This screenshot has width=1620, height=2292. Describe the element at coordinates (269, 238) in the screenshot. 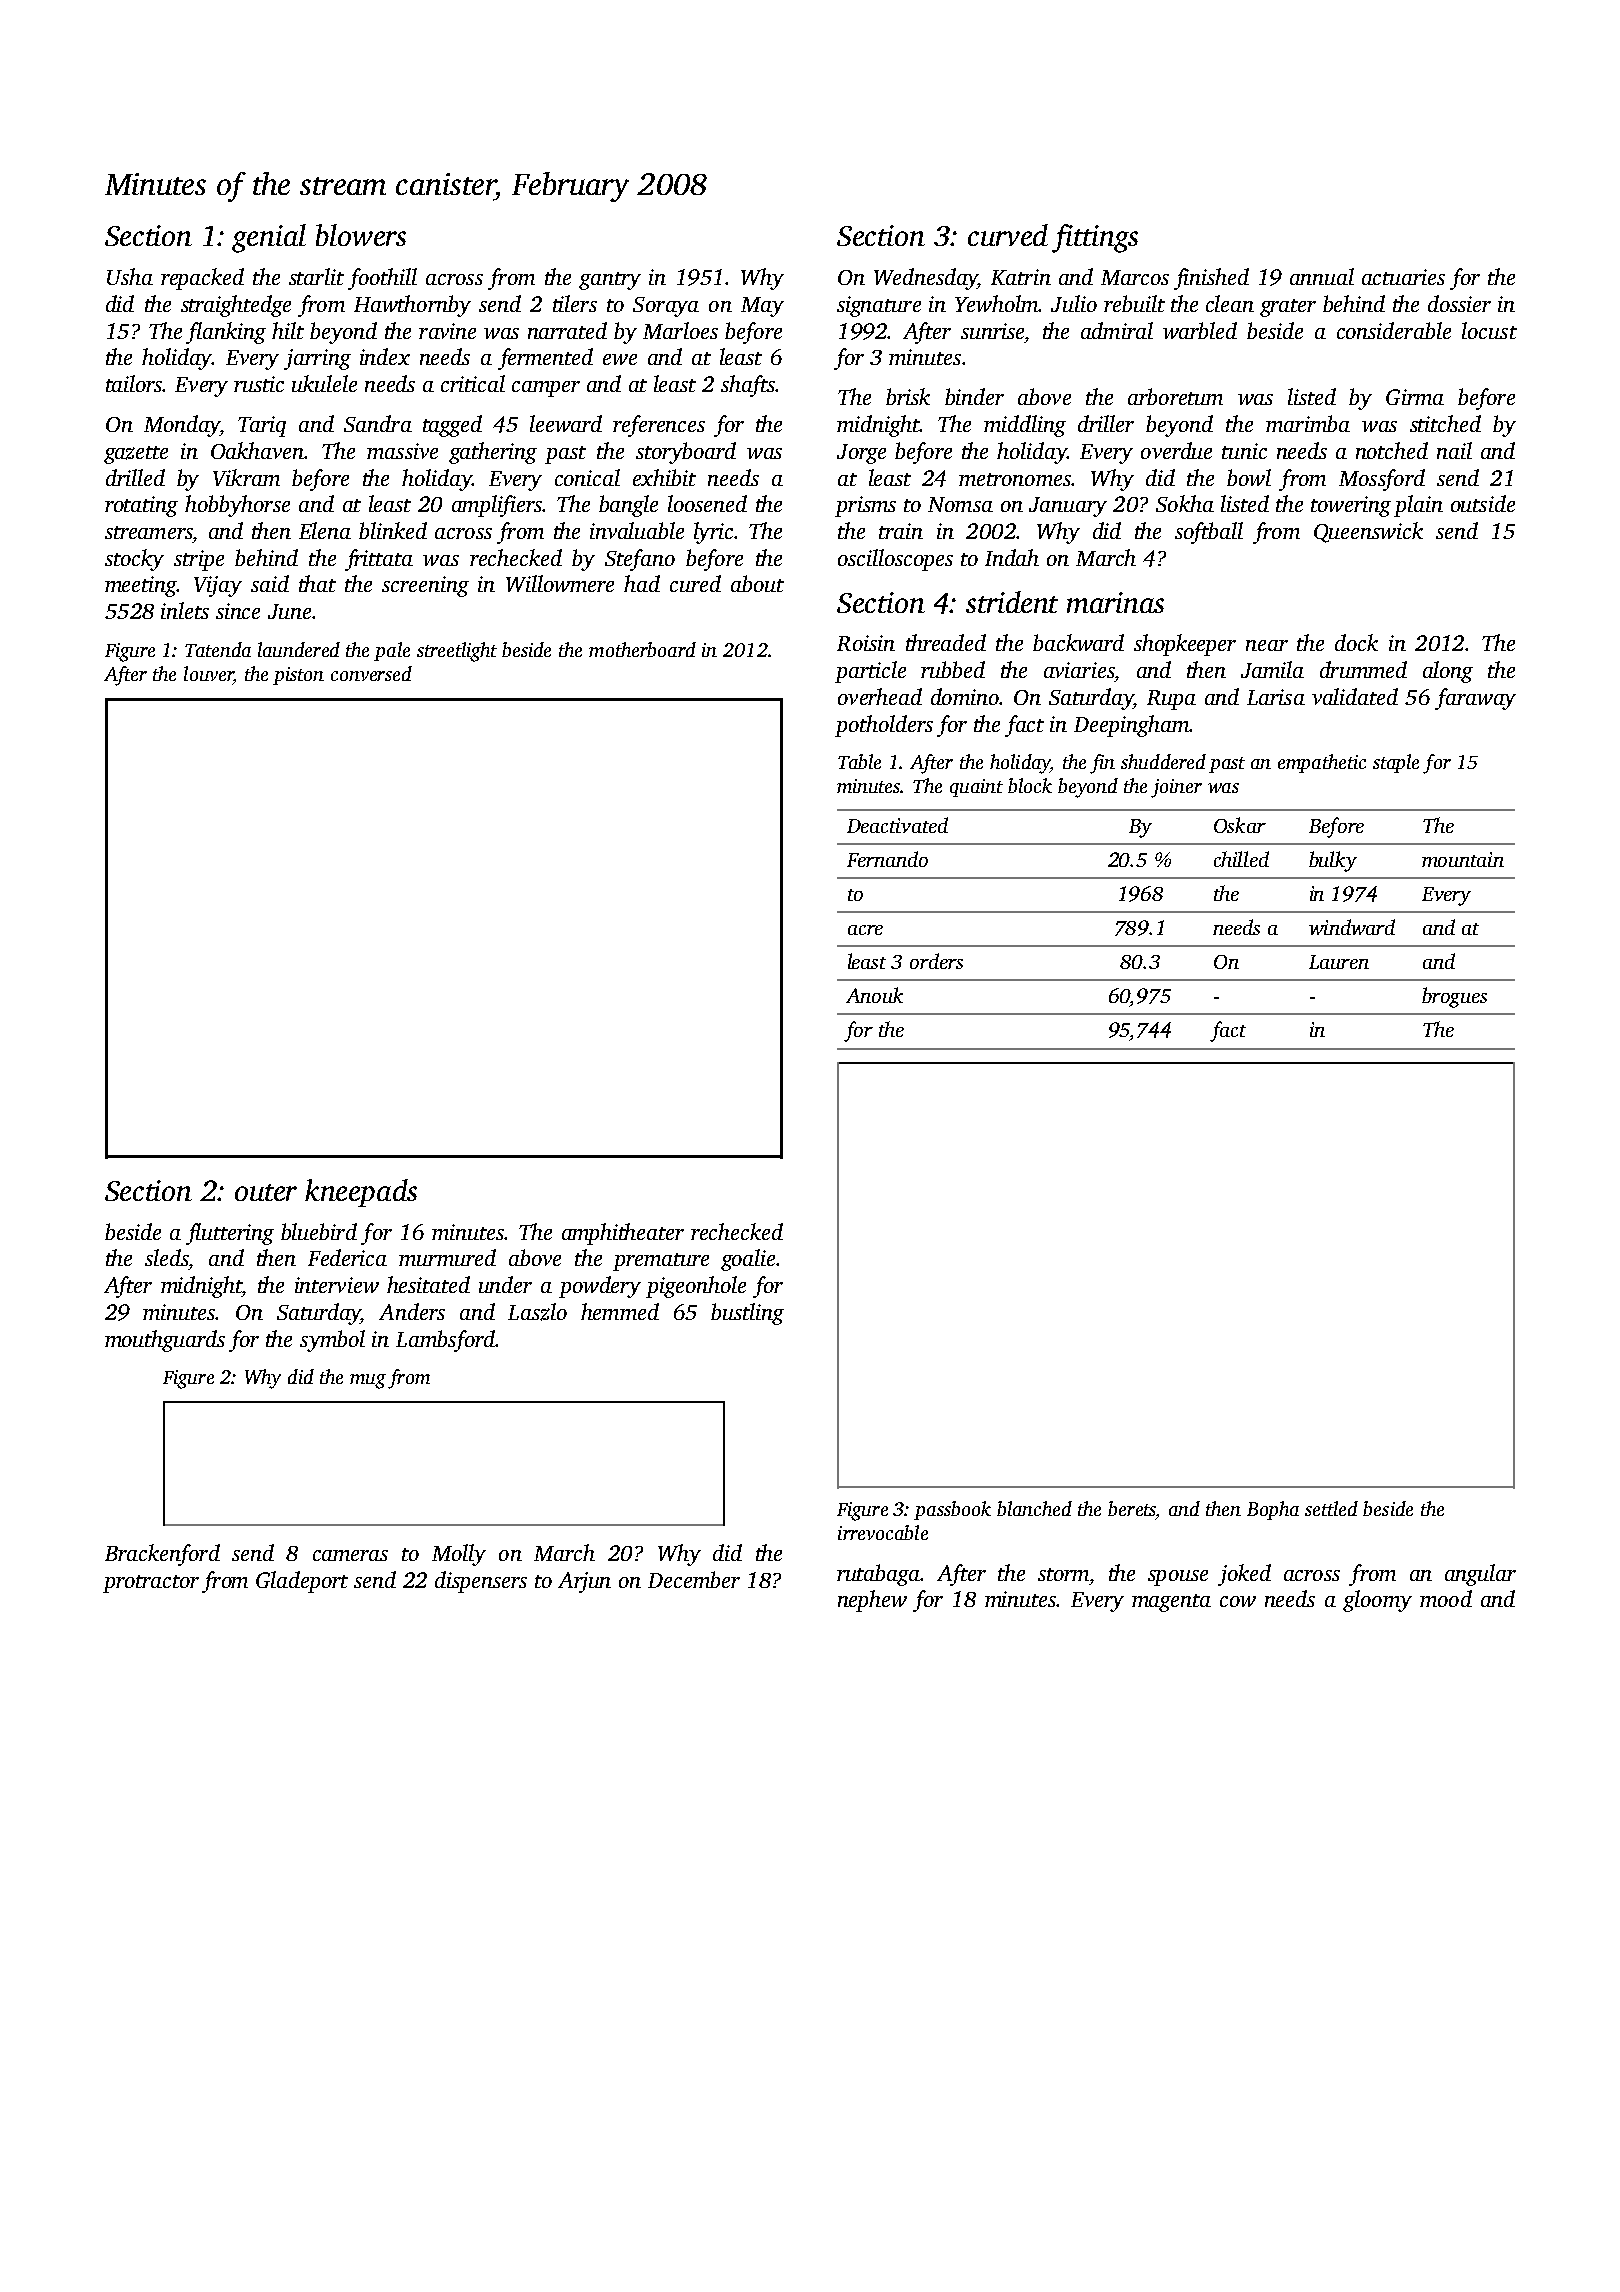

I see `genial` at that location.
